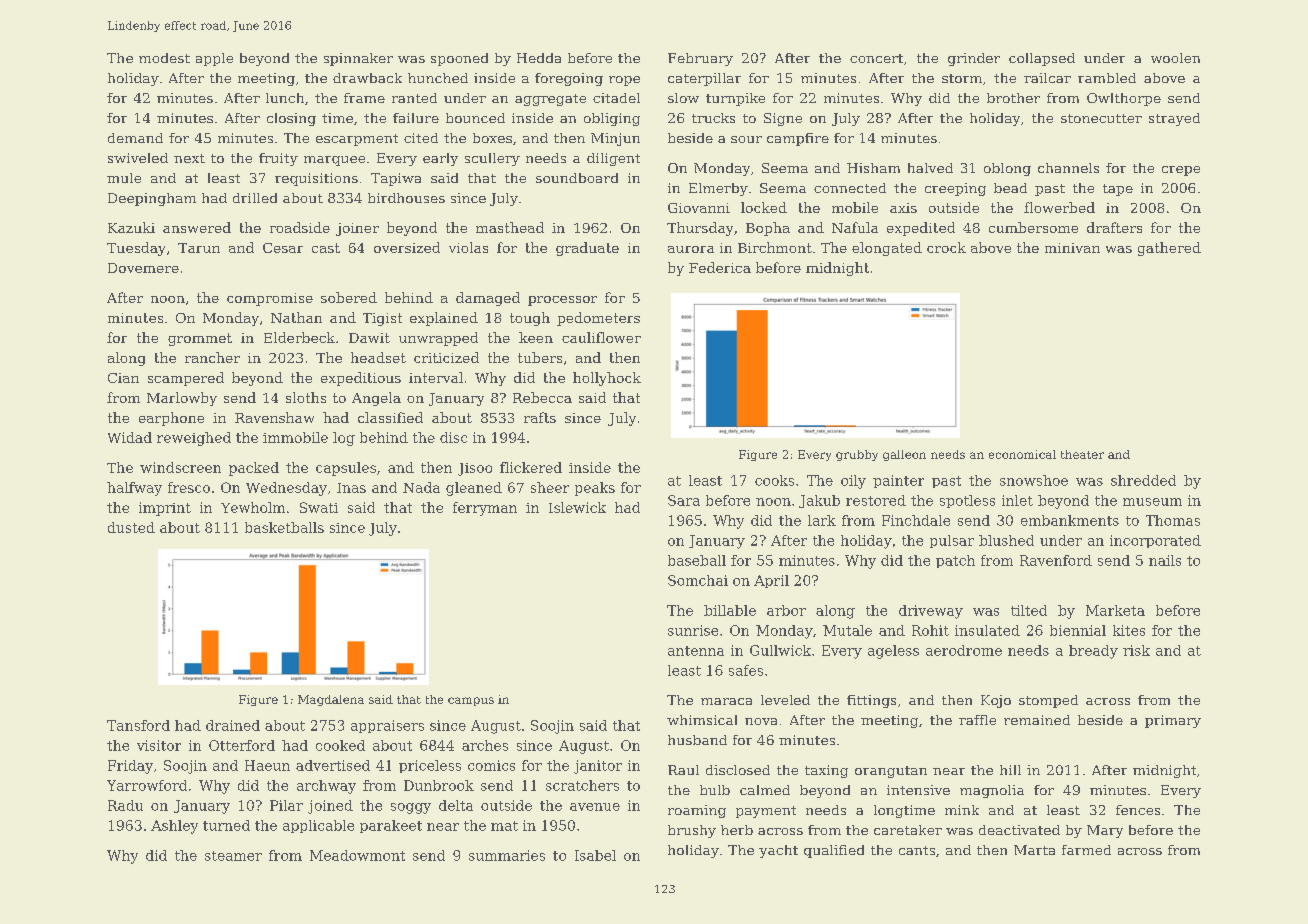  Describe the element at coordinates (233, 856) in the document. I see `steamer` at that location.
